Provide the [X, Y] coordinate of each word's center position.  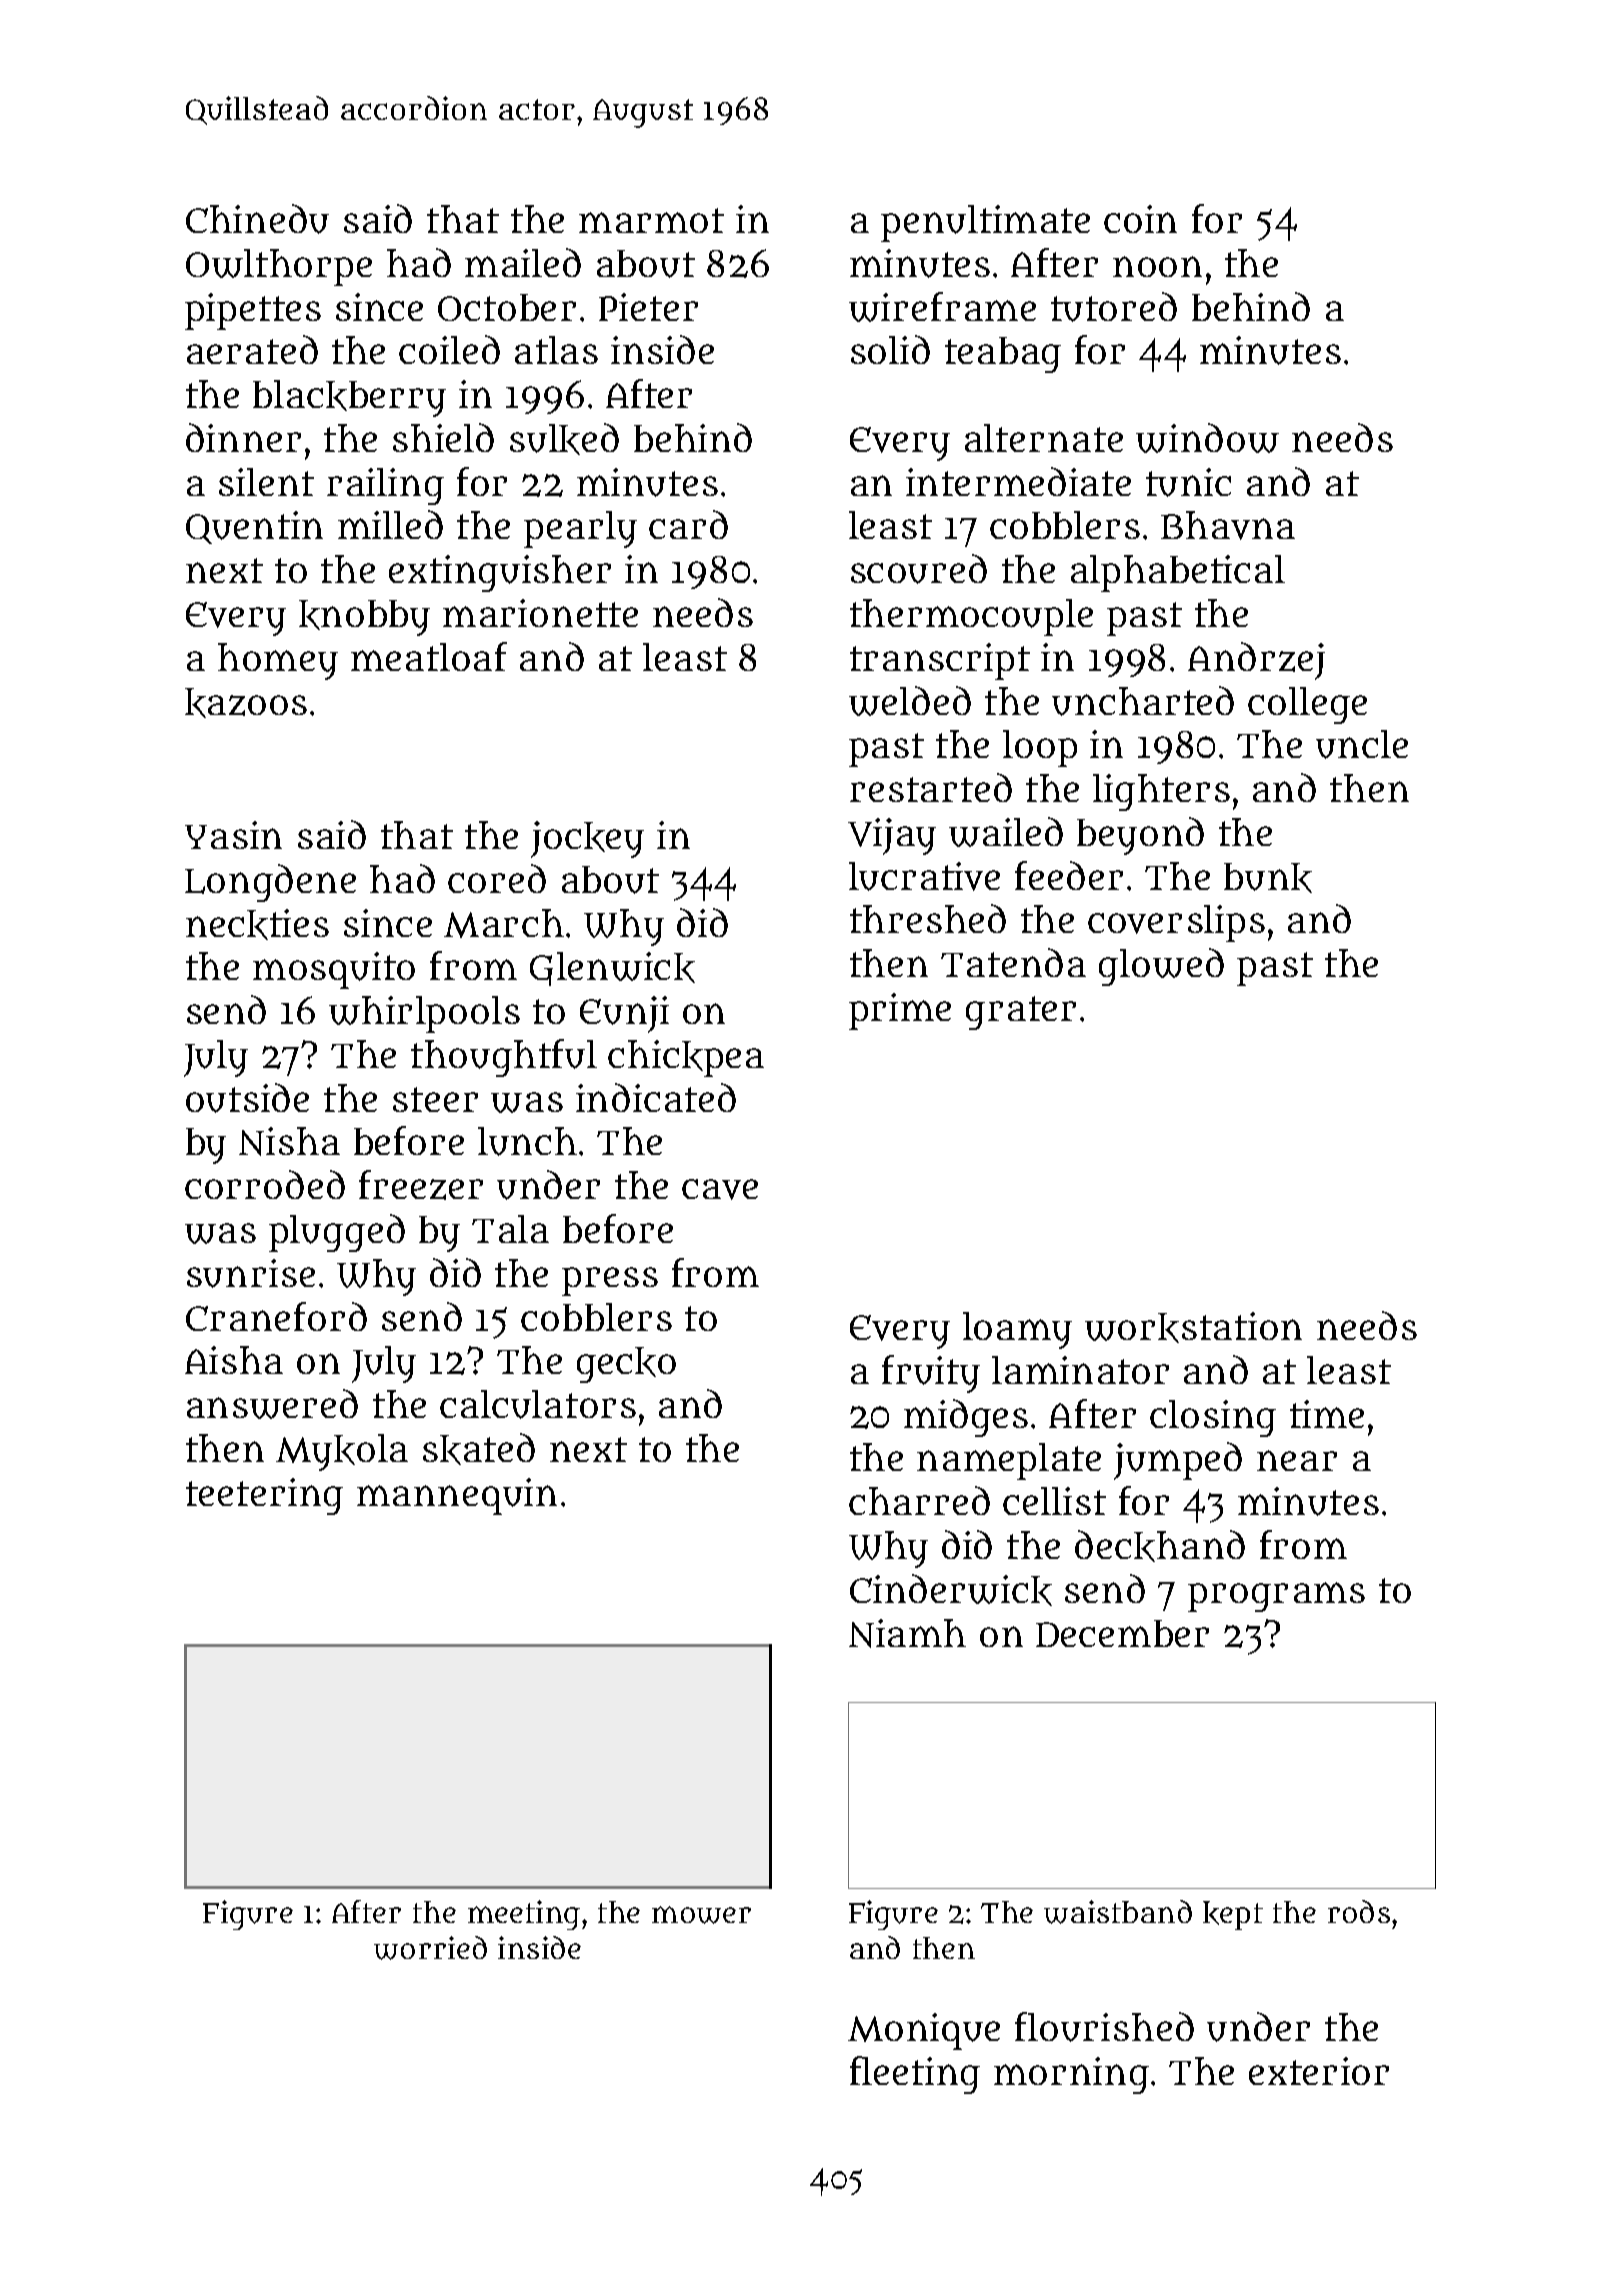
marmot [651, 220]
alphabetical [1178, 573]
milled [390, 524]
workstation [1193, 1327]
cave [720, 1189]
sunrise [251, 1273]
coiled [449, 349]
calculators [538, 1404]
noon [1157, 266]
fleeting [915, 2075]
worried [430, 1948]
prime [900, 1011]
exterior [1319, 2071]
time [1327, 1414]
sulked [564, 439]
